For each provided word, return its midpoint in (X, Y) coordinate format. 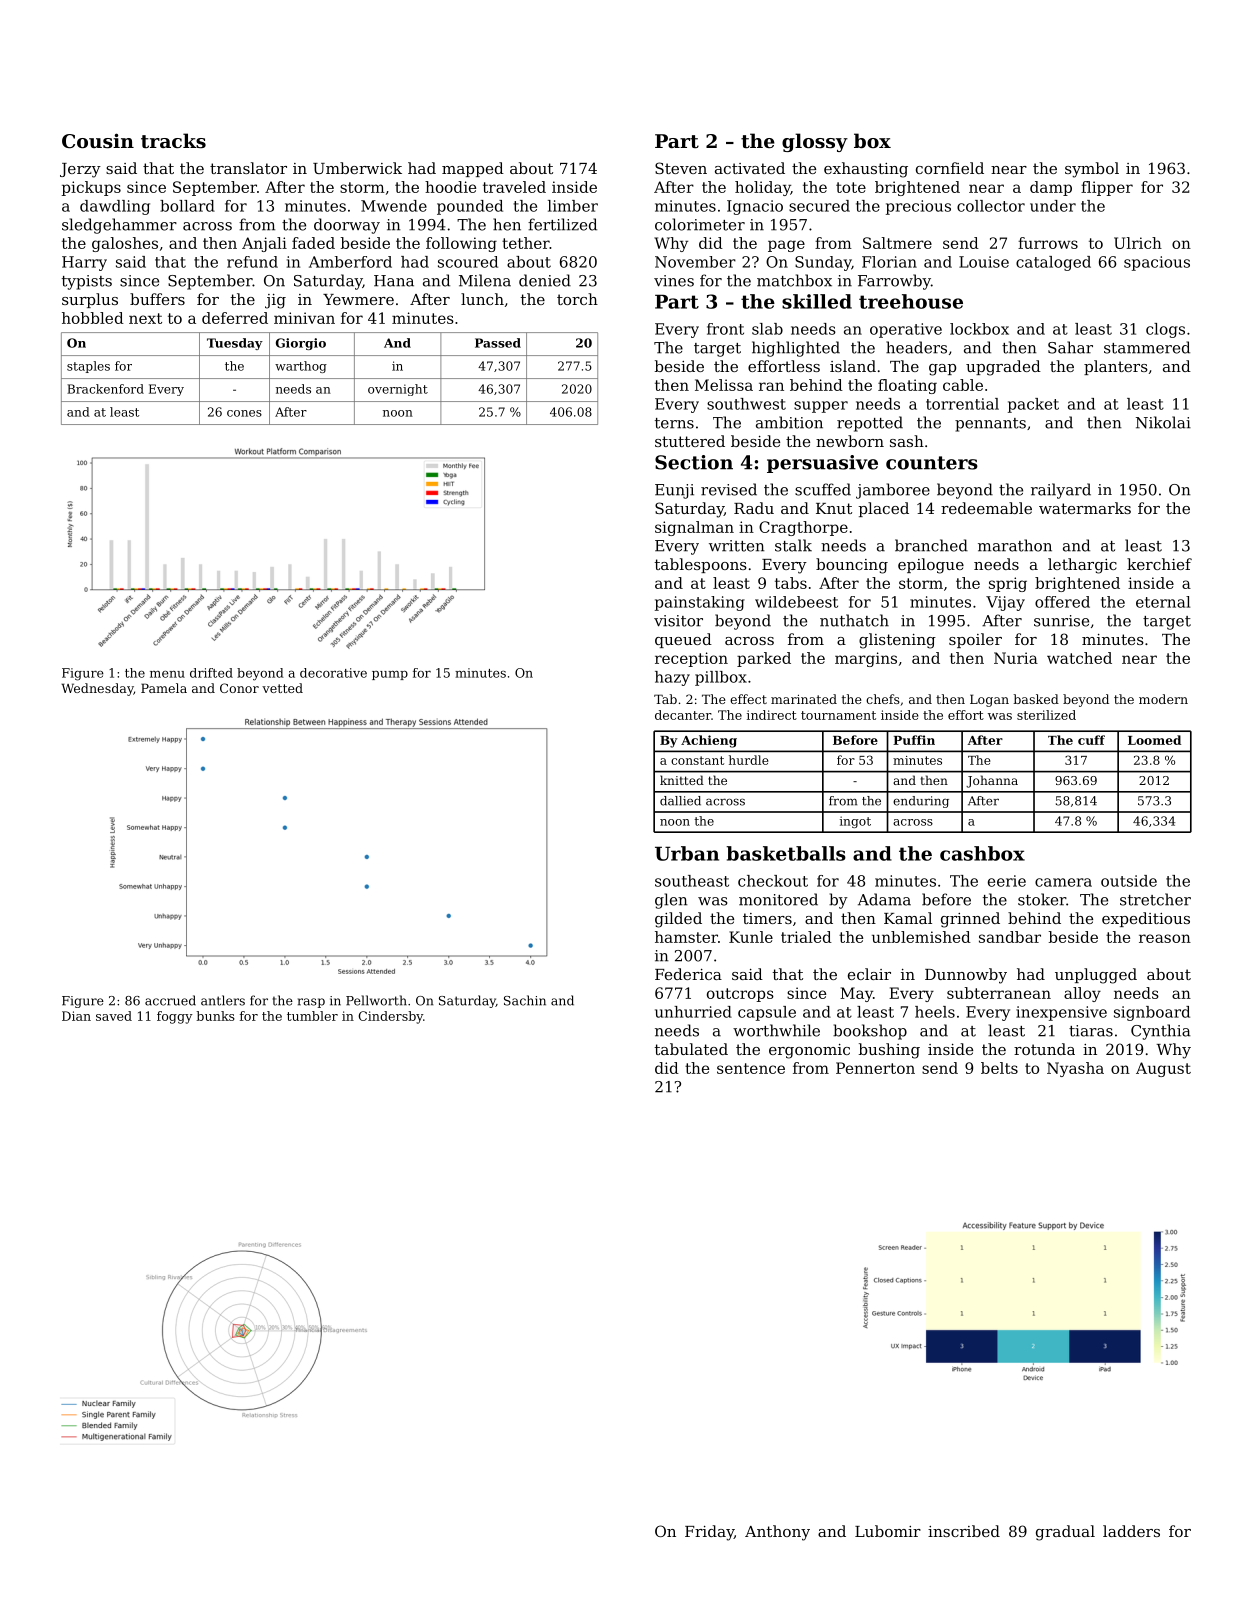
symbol (1092, 170)
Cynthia (1161, 1032)
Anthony (777, 1533)
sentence (751, 1068)
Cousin (98, 141)
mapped (473, 169)
